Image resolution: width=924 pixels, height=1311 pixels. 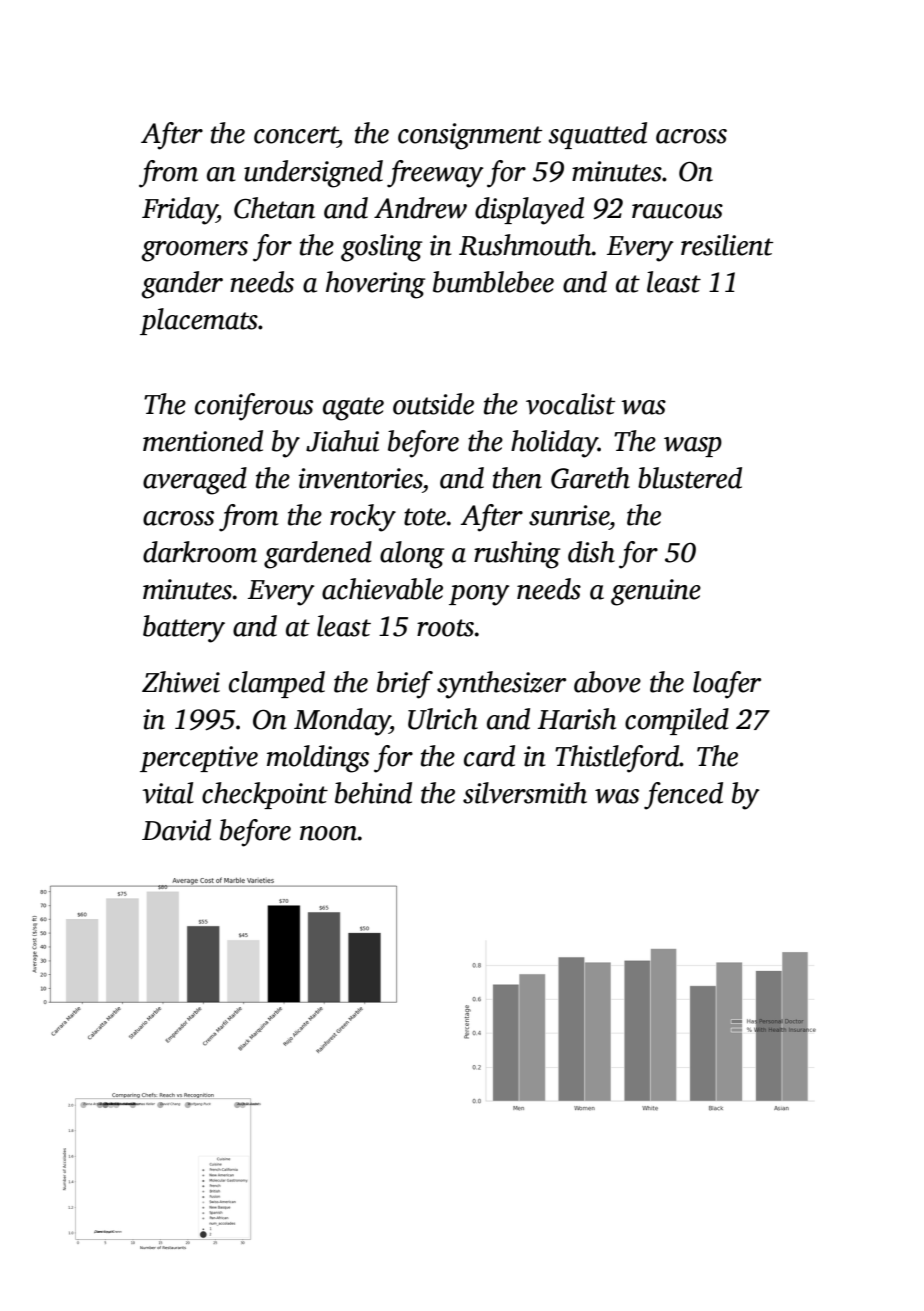 I want to click on gardened, so click(x=318, y=555).
